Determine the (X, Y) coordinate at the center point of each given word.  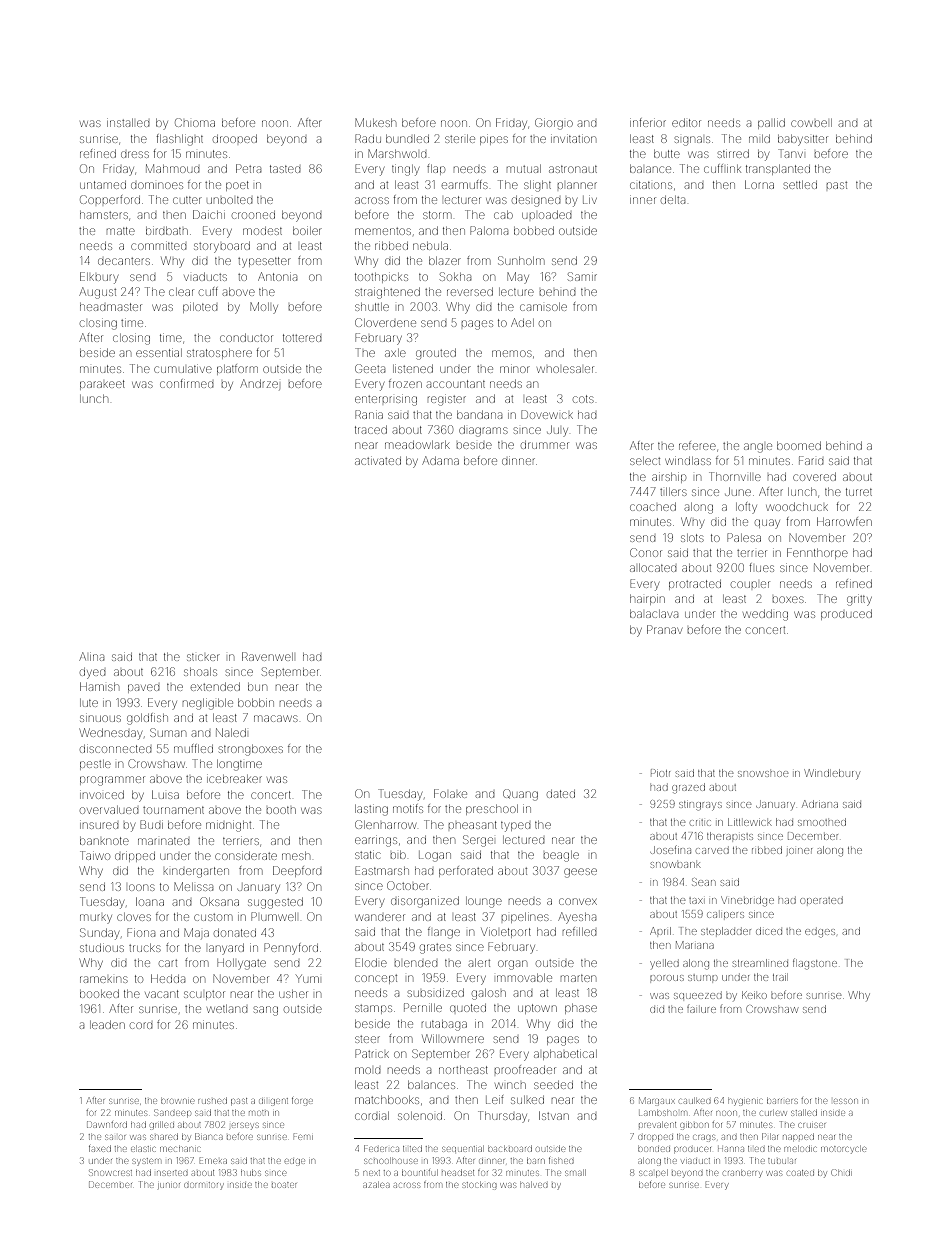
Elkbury (99, 278)
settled (800, 185)
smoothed (822, 822)
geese (580, 873)
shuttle (372, 307)
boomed (799, 446)
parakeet (102, 384)
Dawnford (107, 1124)
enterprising (386, 401)
